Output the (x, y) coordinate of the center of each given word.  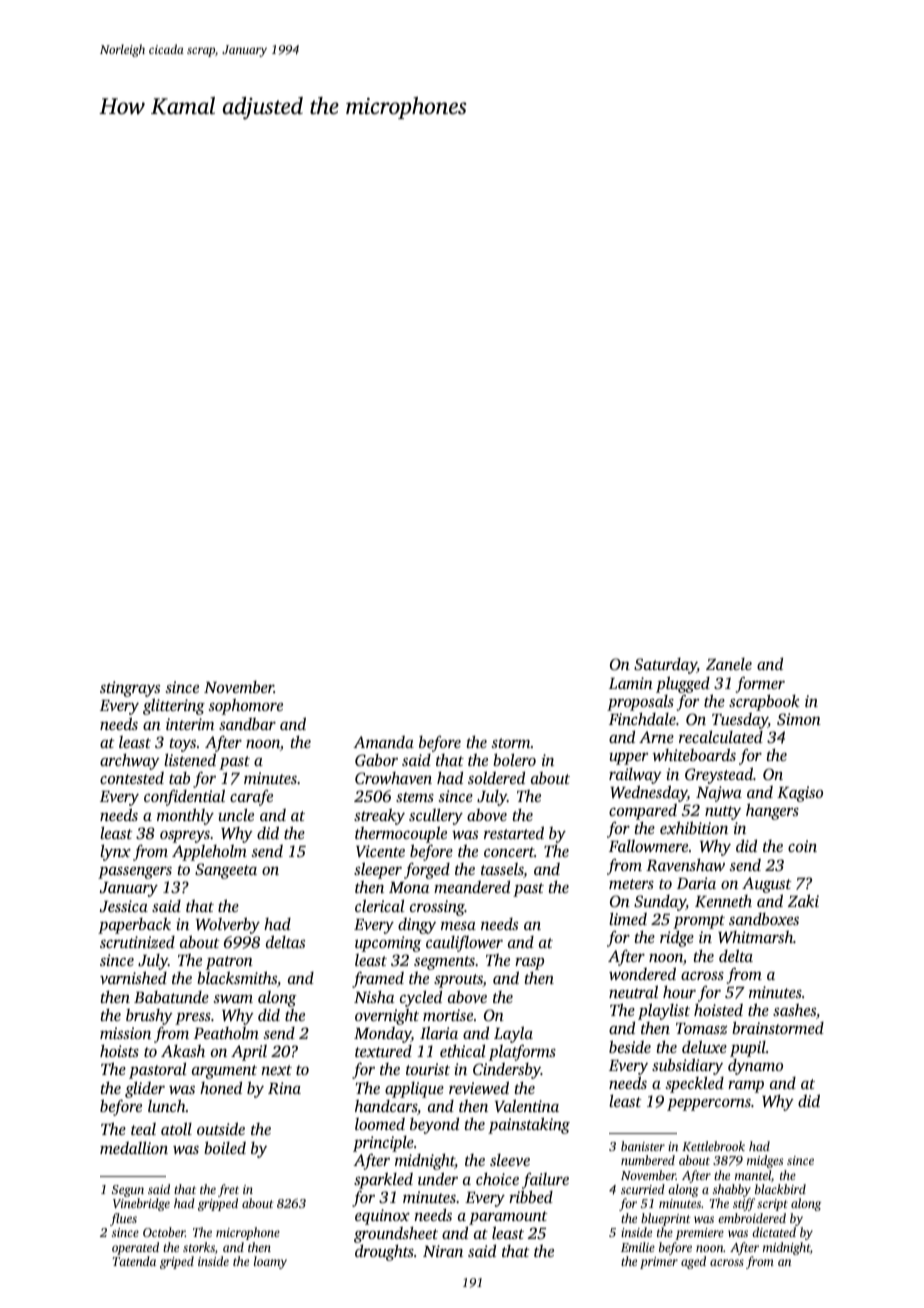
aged (693, 1262)
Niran (443, 1251)
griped (177, 1262)
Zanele (729, 664)
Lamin (631, 683)
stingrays (130, 689)
